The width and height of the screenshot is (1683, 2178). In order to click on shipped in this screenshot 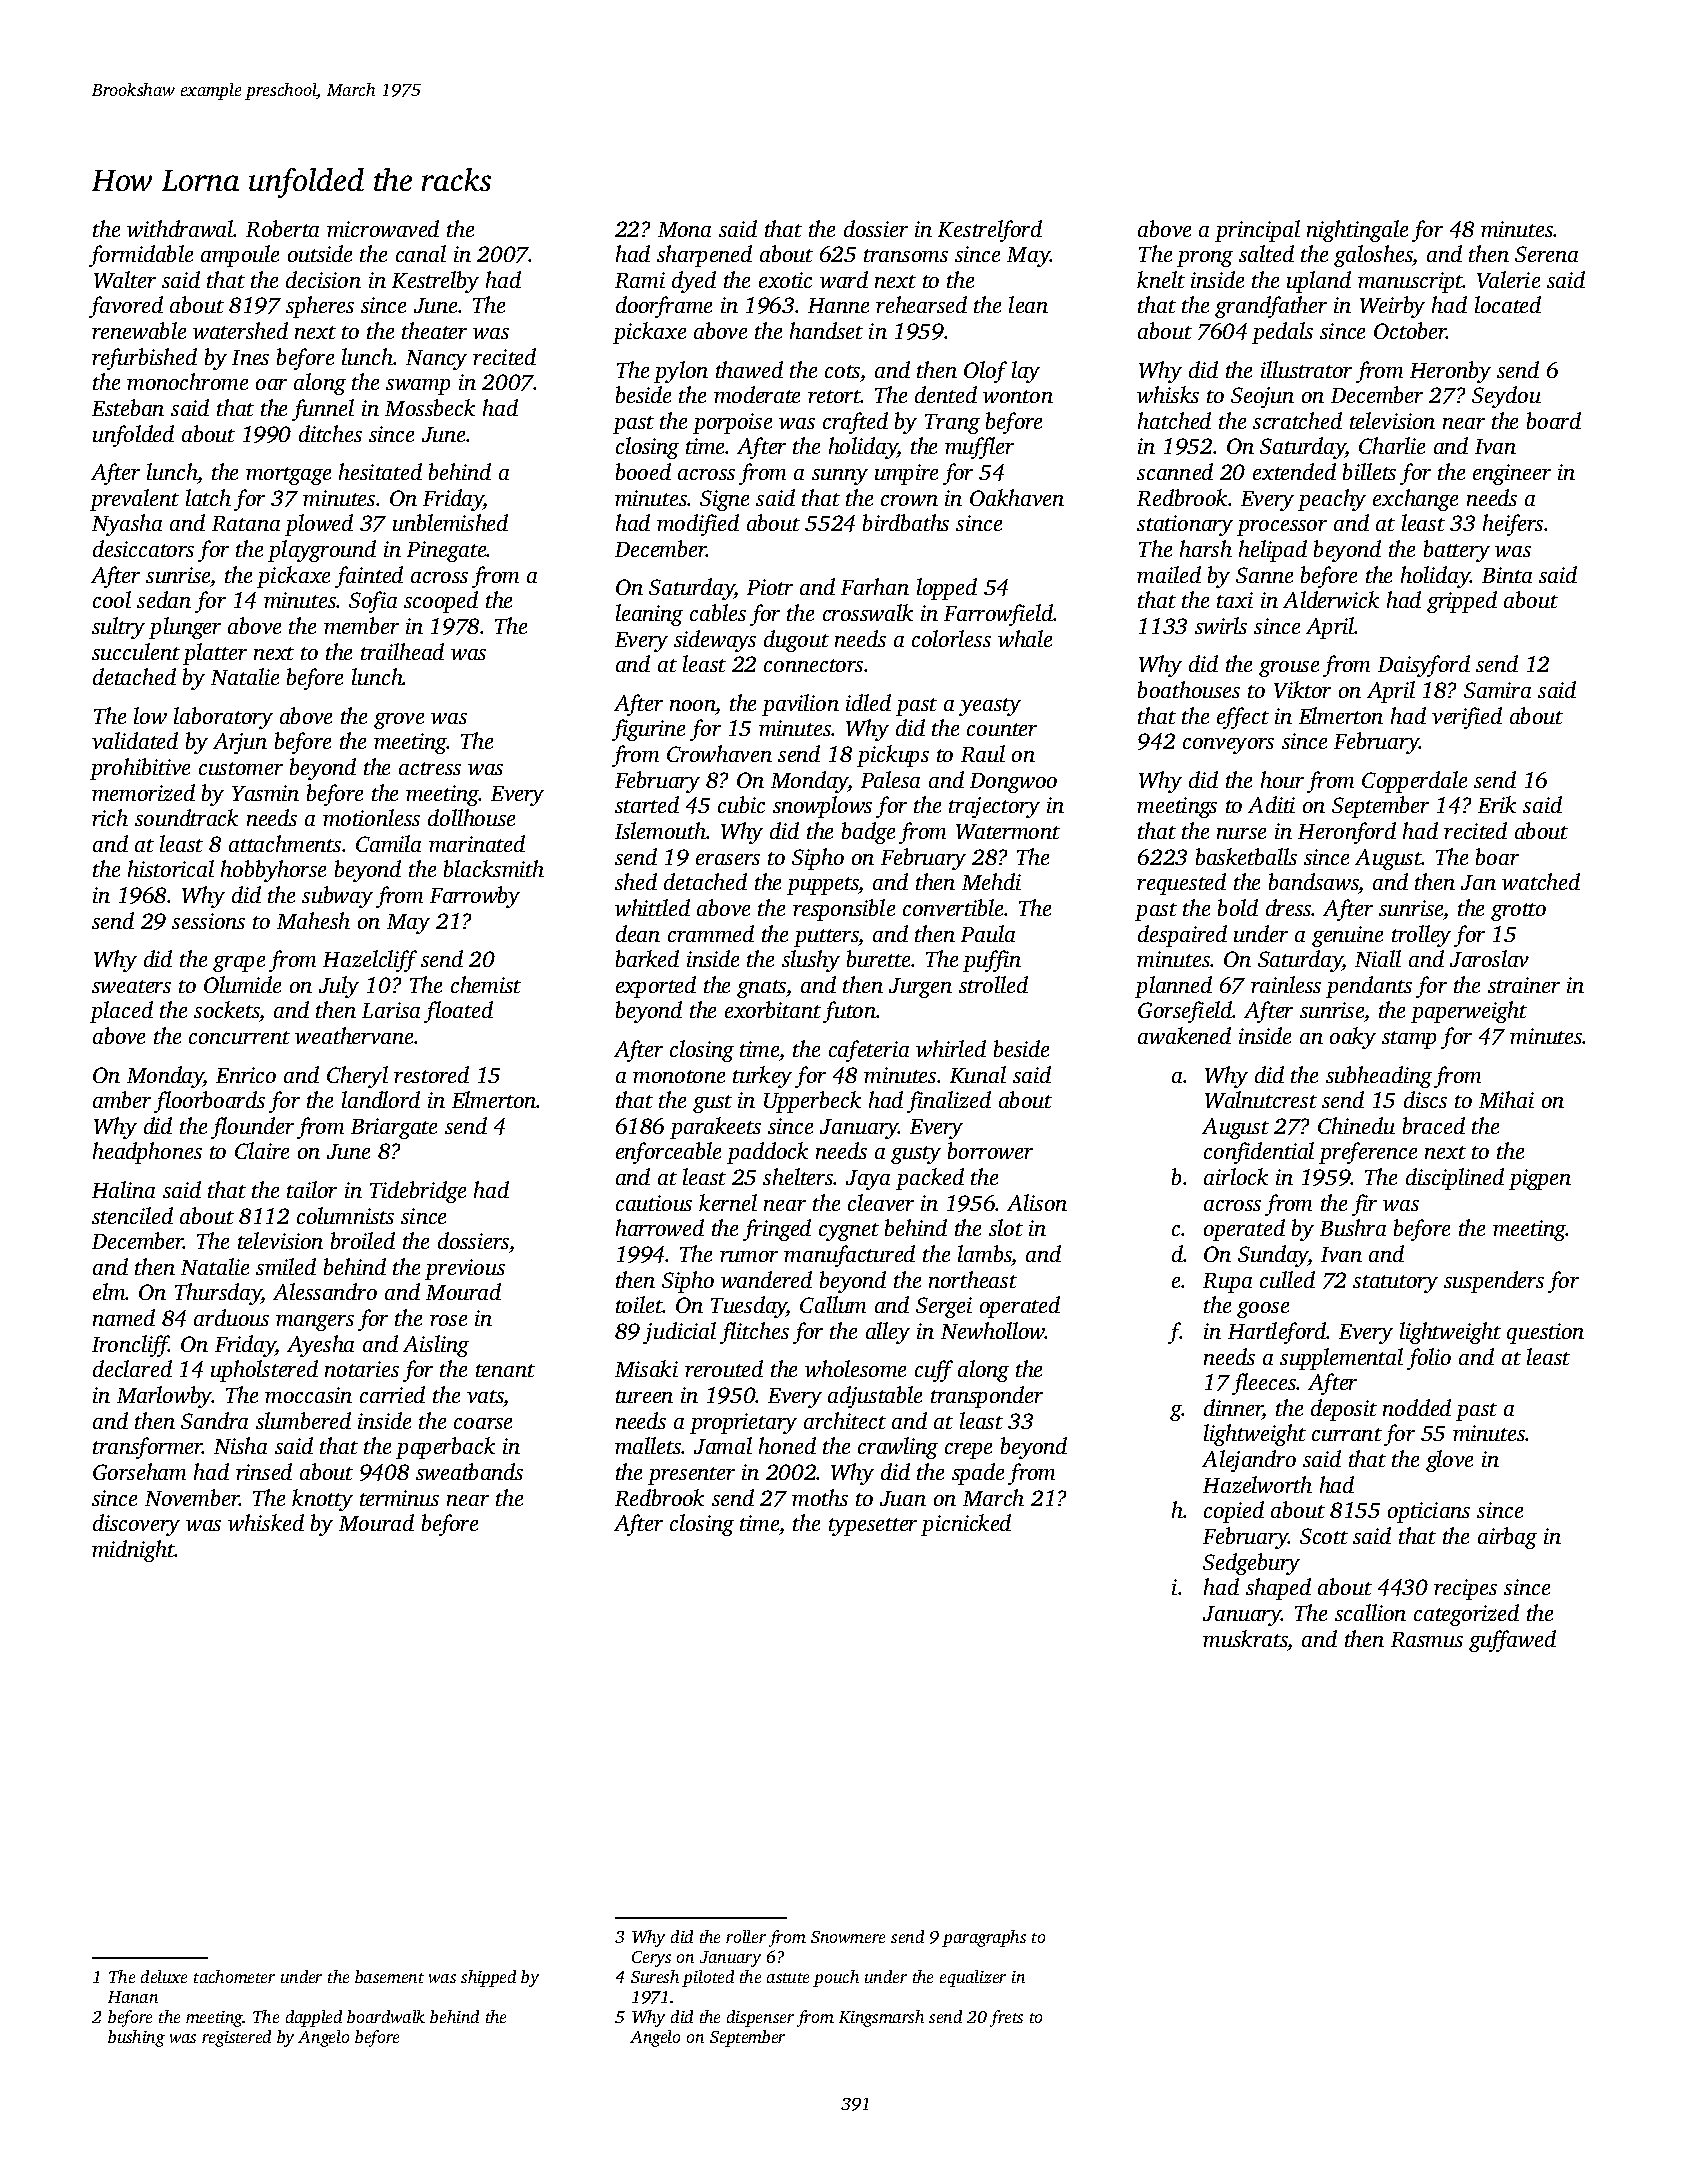, I will do `click(488, 1978)`.
